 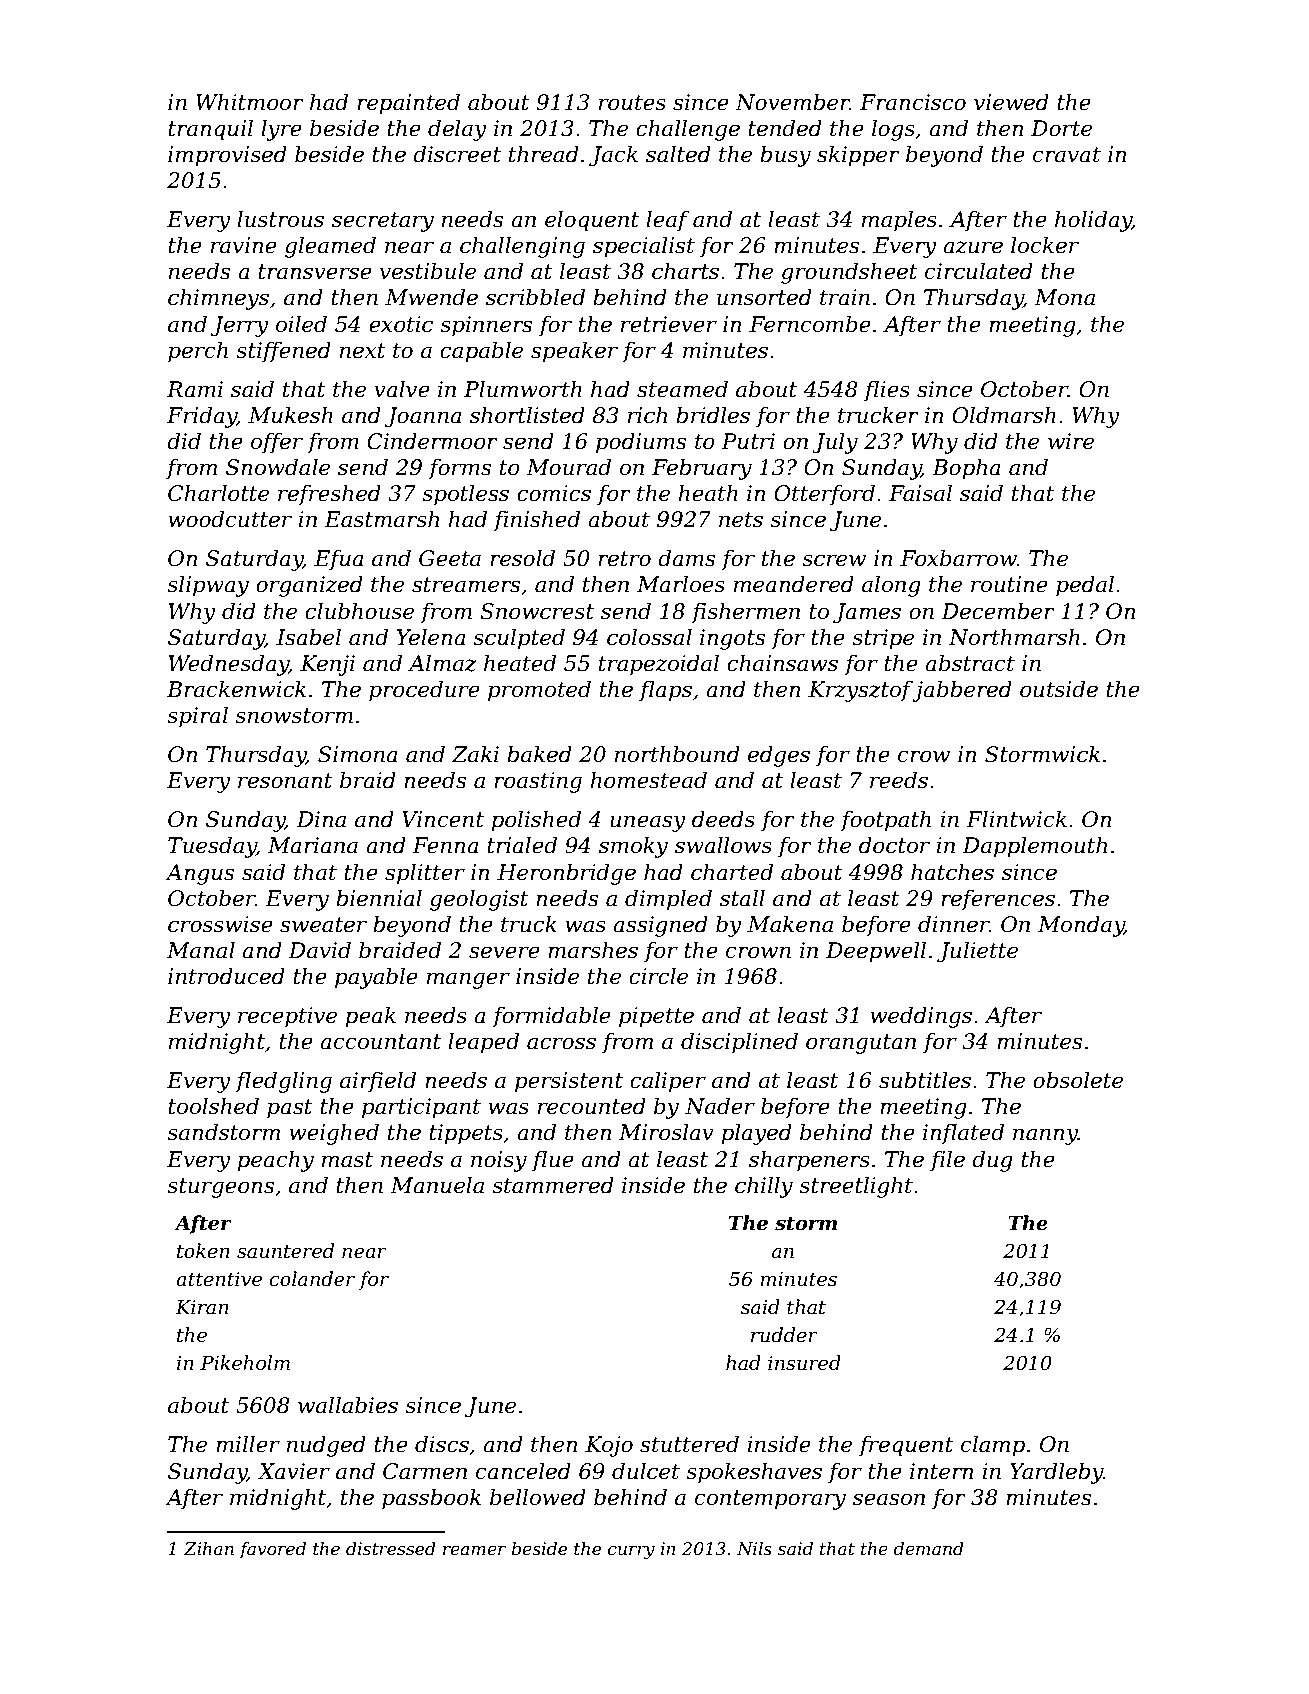 What do you see at coordinates (315, 272) in the image?
I see `transverse` at bounding box center [315, 272].
